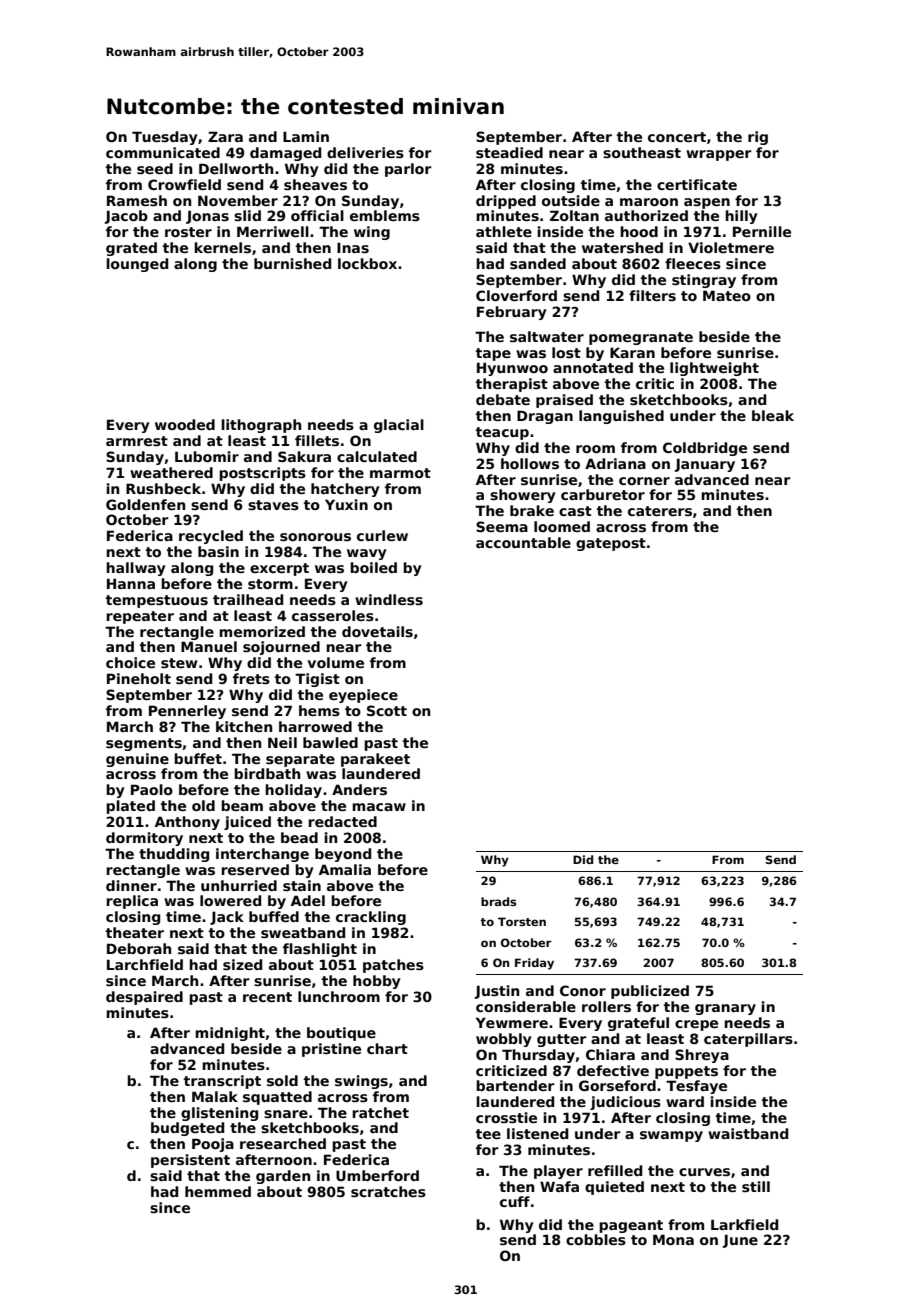 This screenshot has width=908, height=1316. I want to click on concert, so click(677, 137).
